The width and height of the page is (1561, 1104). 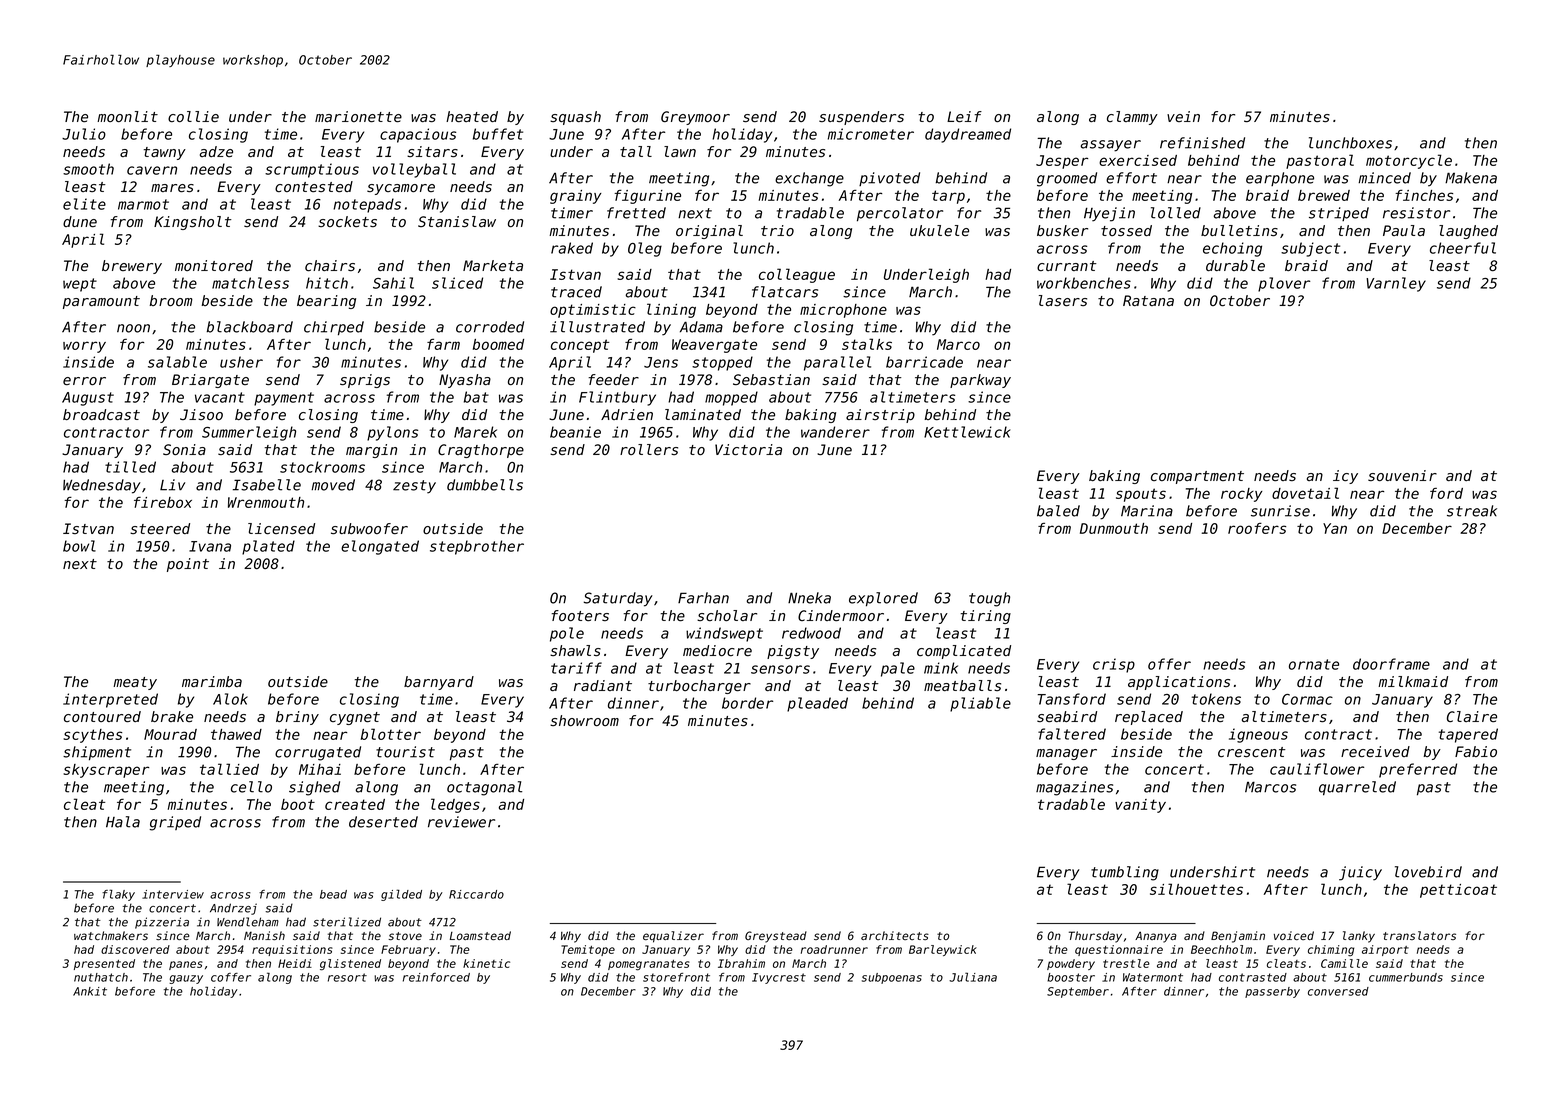 What do you see at coordinates (1141, 495) in the page?
I see `spouts` at bounding box center [1141, 495].
